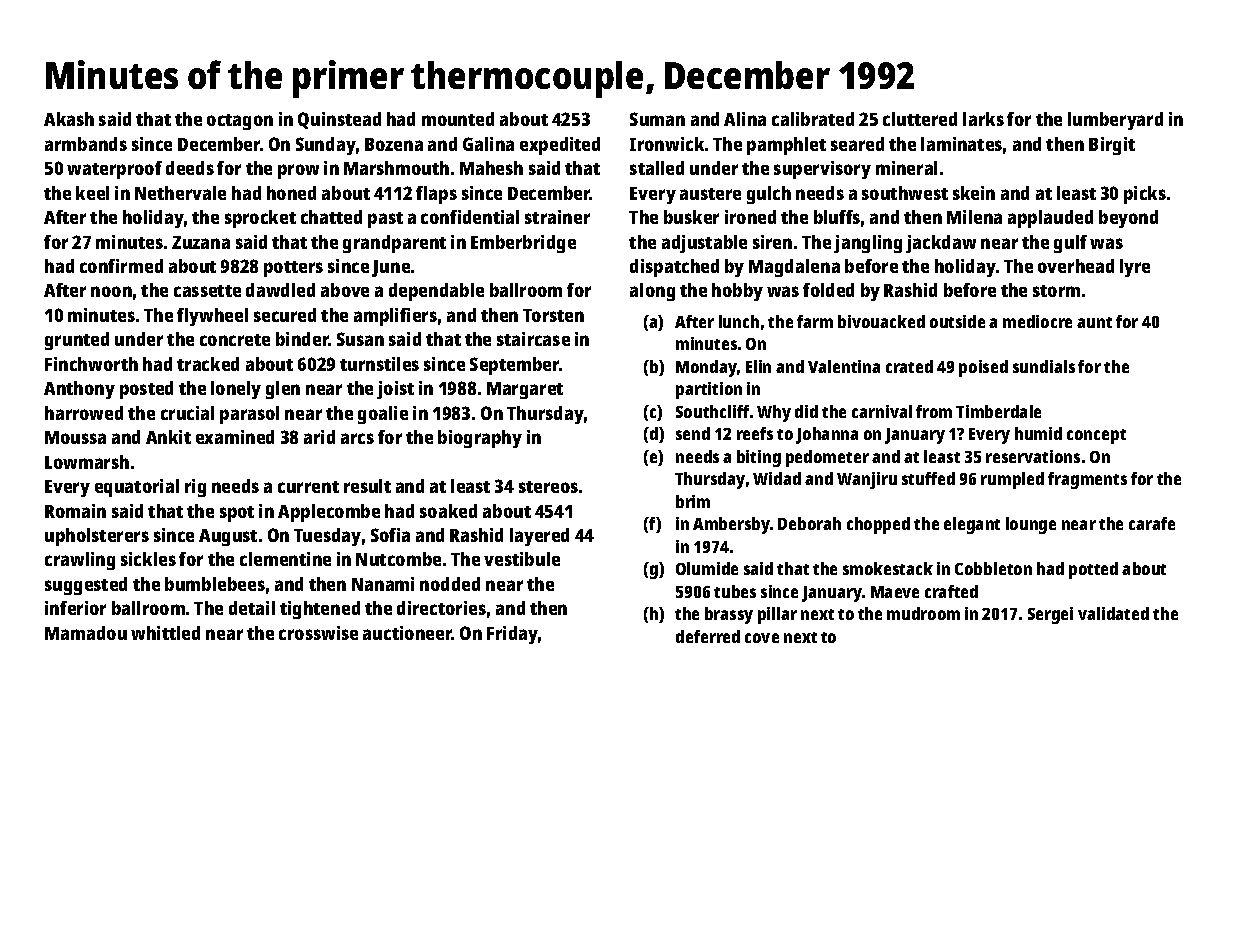  I want to click on Sofia, so click(390, 535).
